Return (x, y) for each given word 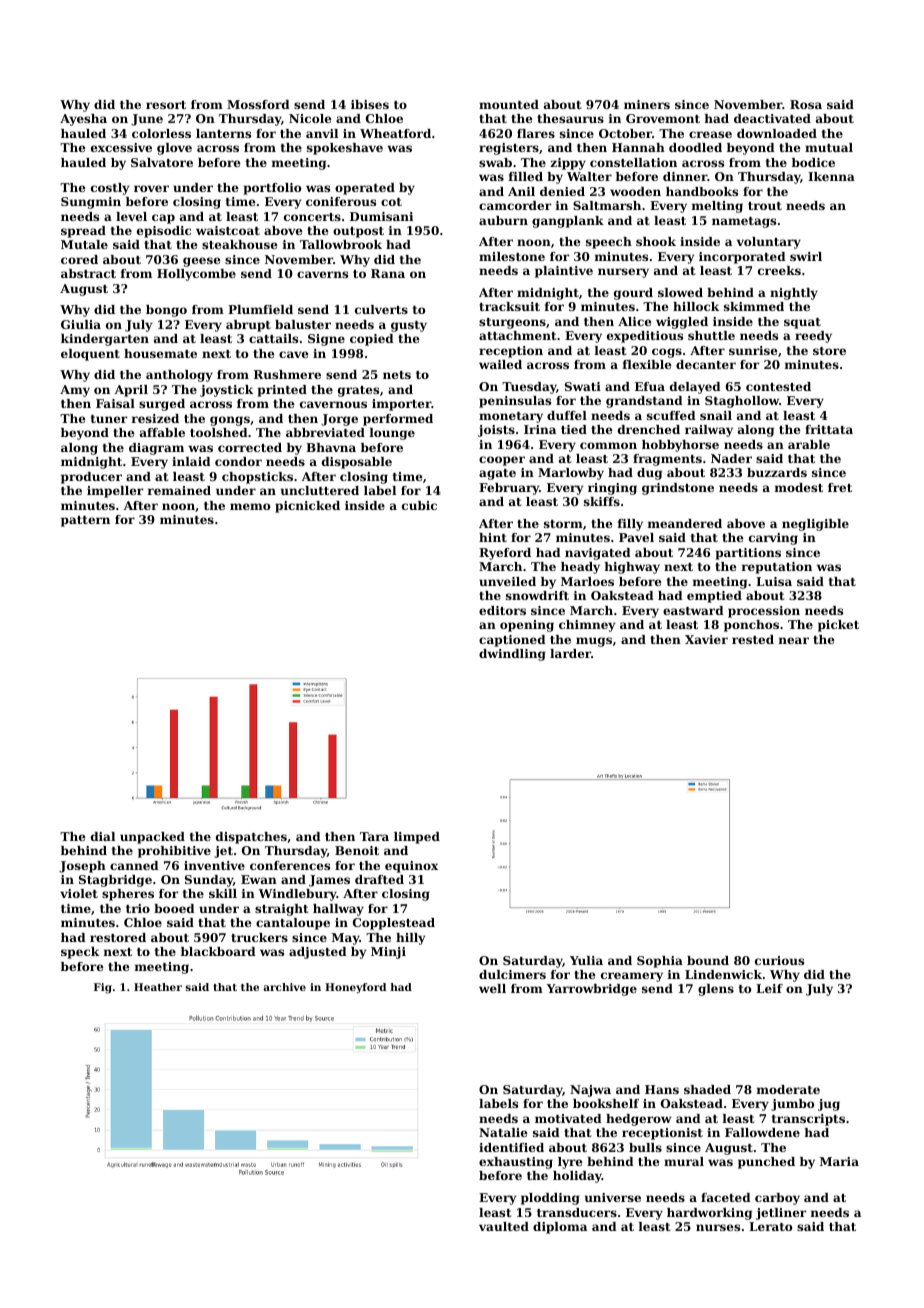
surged (162, 405)
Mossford (258, 104)
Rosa (806, 104)
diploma (560, 1228)
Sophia (660, 962)
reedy (813, 337)
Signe (326, 340)
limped (417, 838)
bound (708, 960)
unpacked (152, 838)
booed (174, 908)
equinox (411, 867)
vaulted (504, 1226)
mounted (509, 104)
